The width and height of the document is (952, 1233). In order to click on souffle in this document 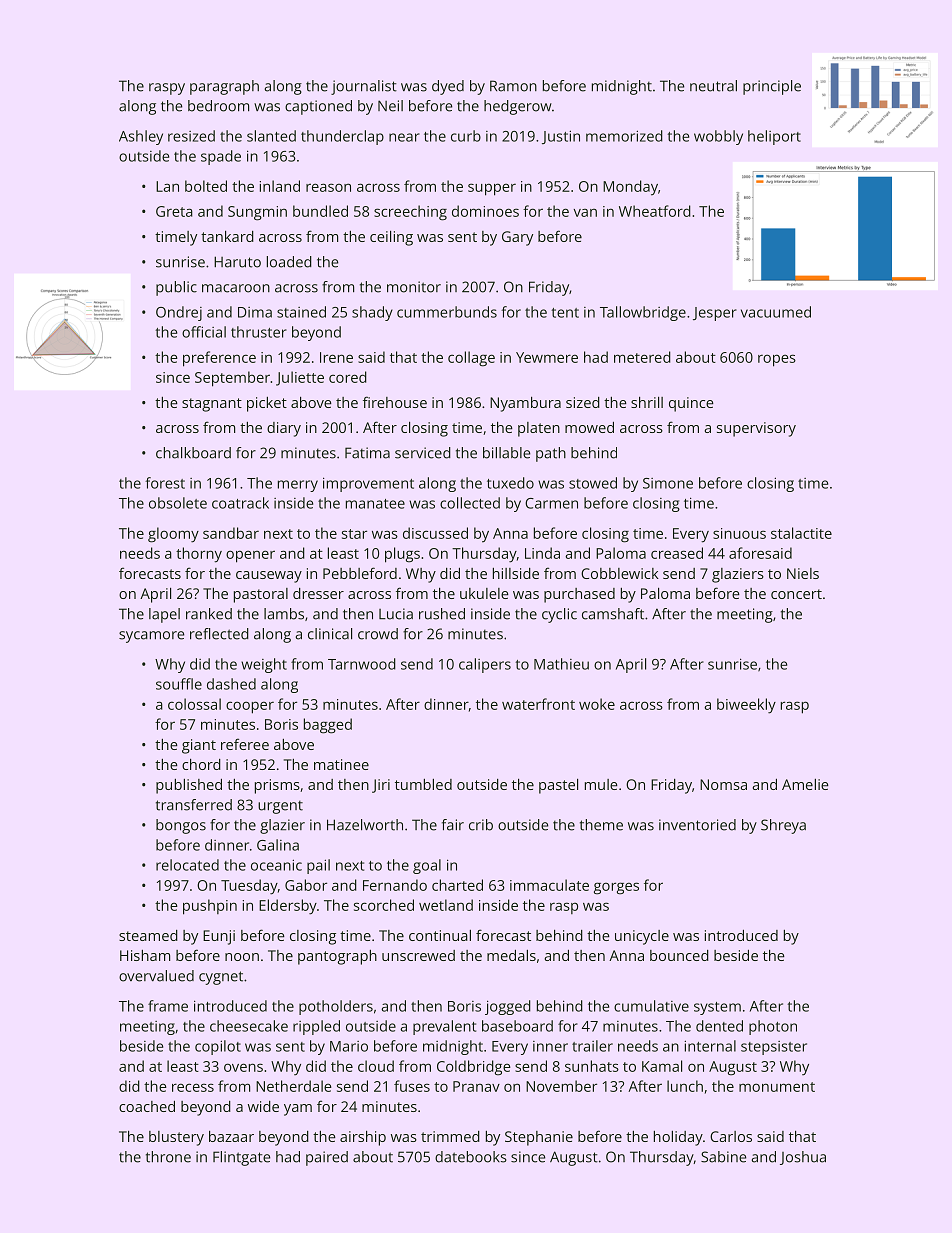, I will do `click(179, 684)`.
